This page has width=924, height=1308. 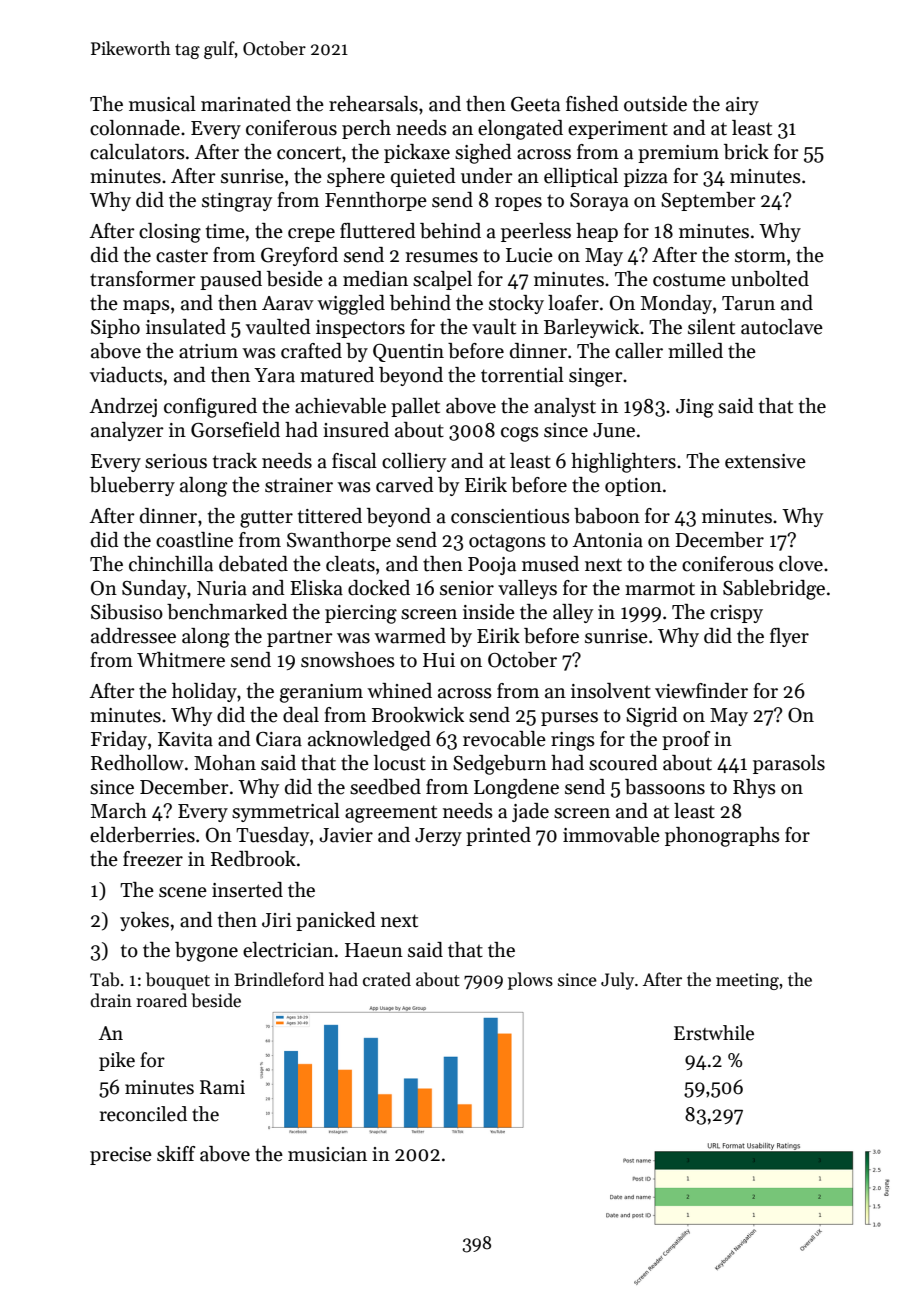 What do you see at coordinates (337, 375) in the page?
I see `matured` at bounding box center [337, 375].
